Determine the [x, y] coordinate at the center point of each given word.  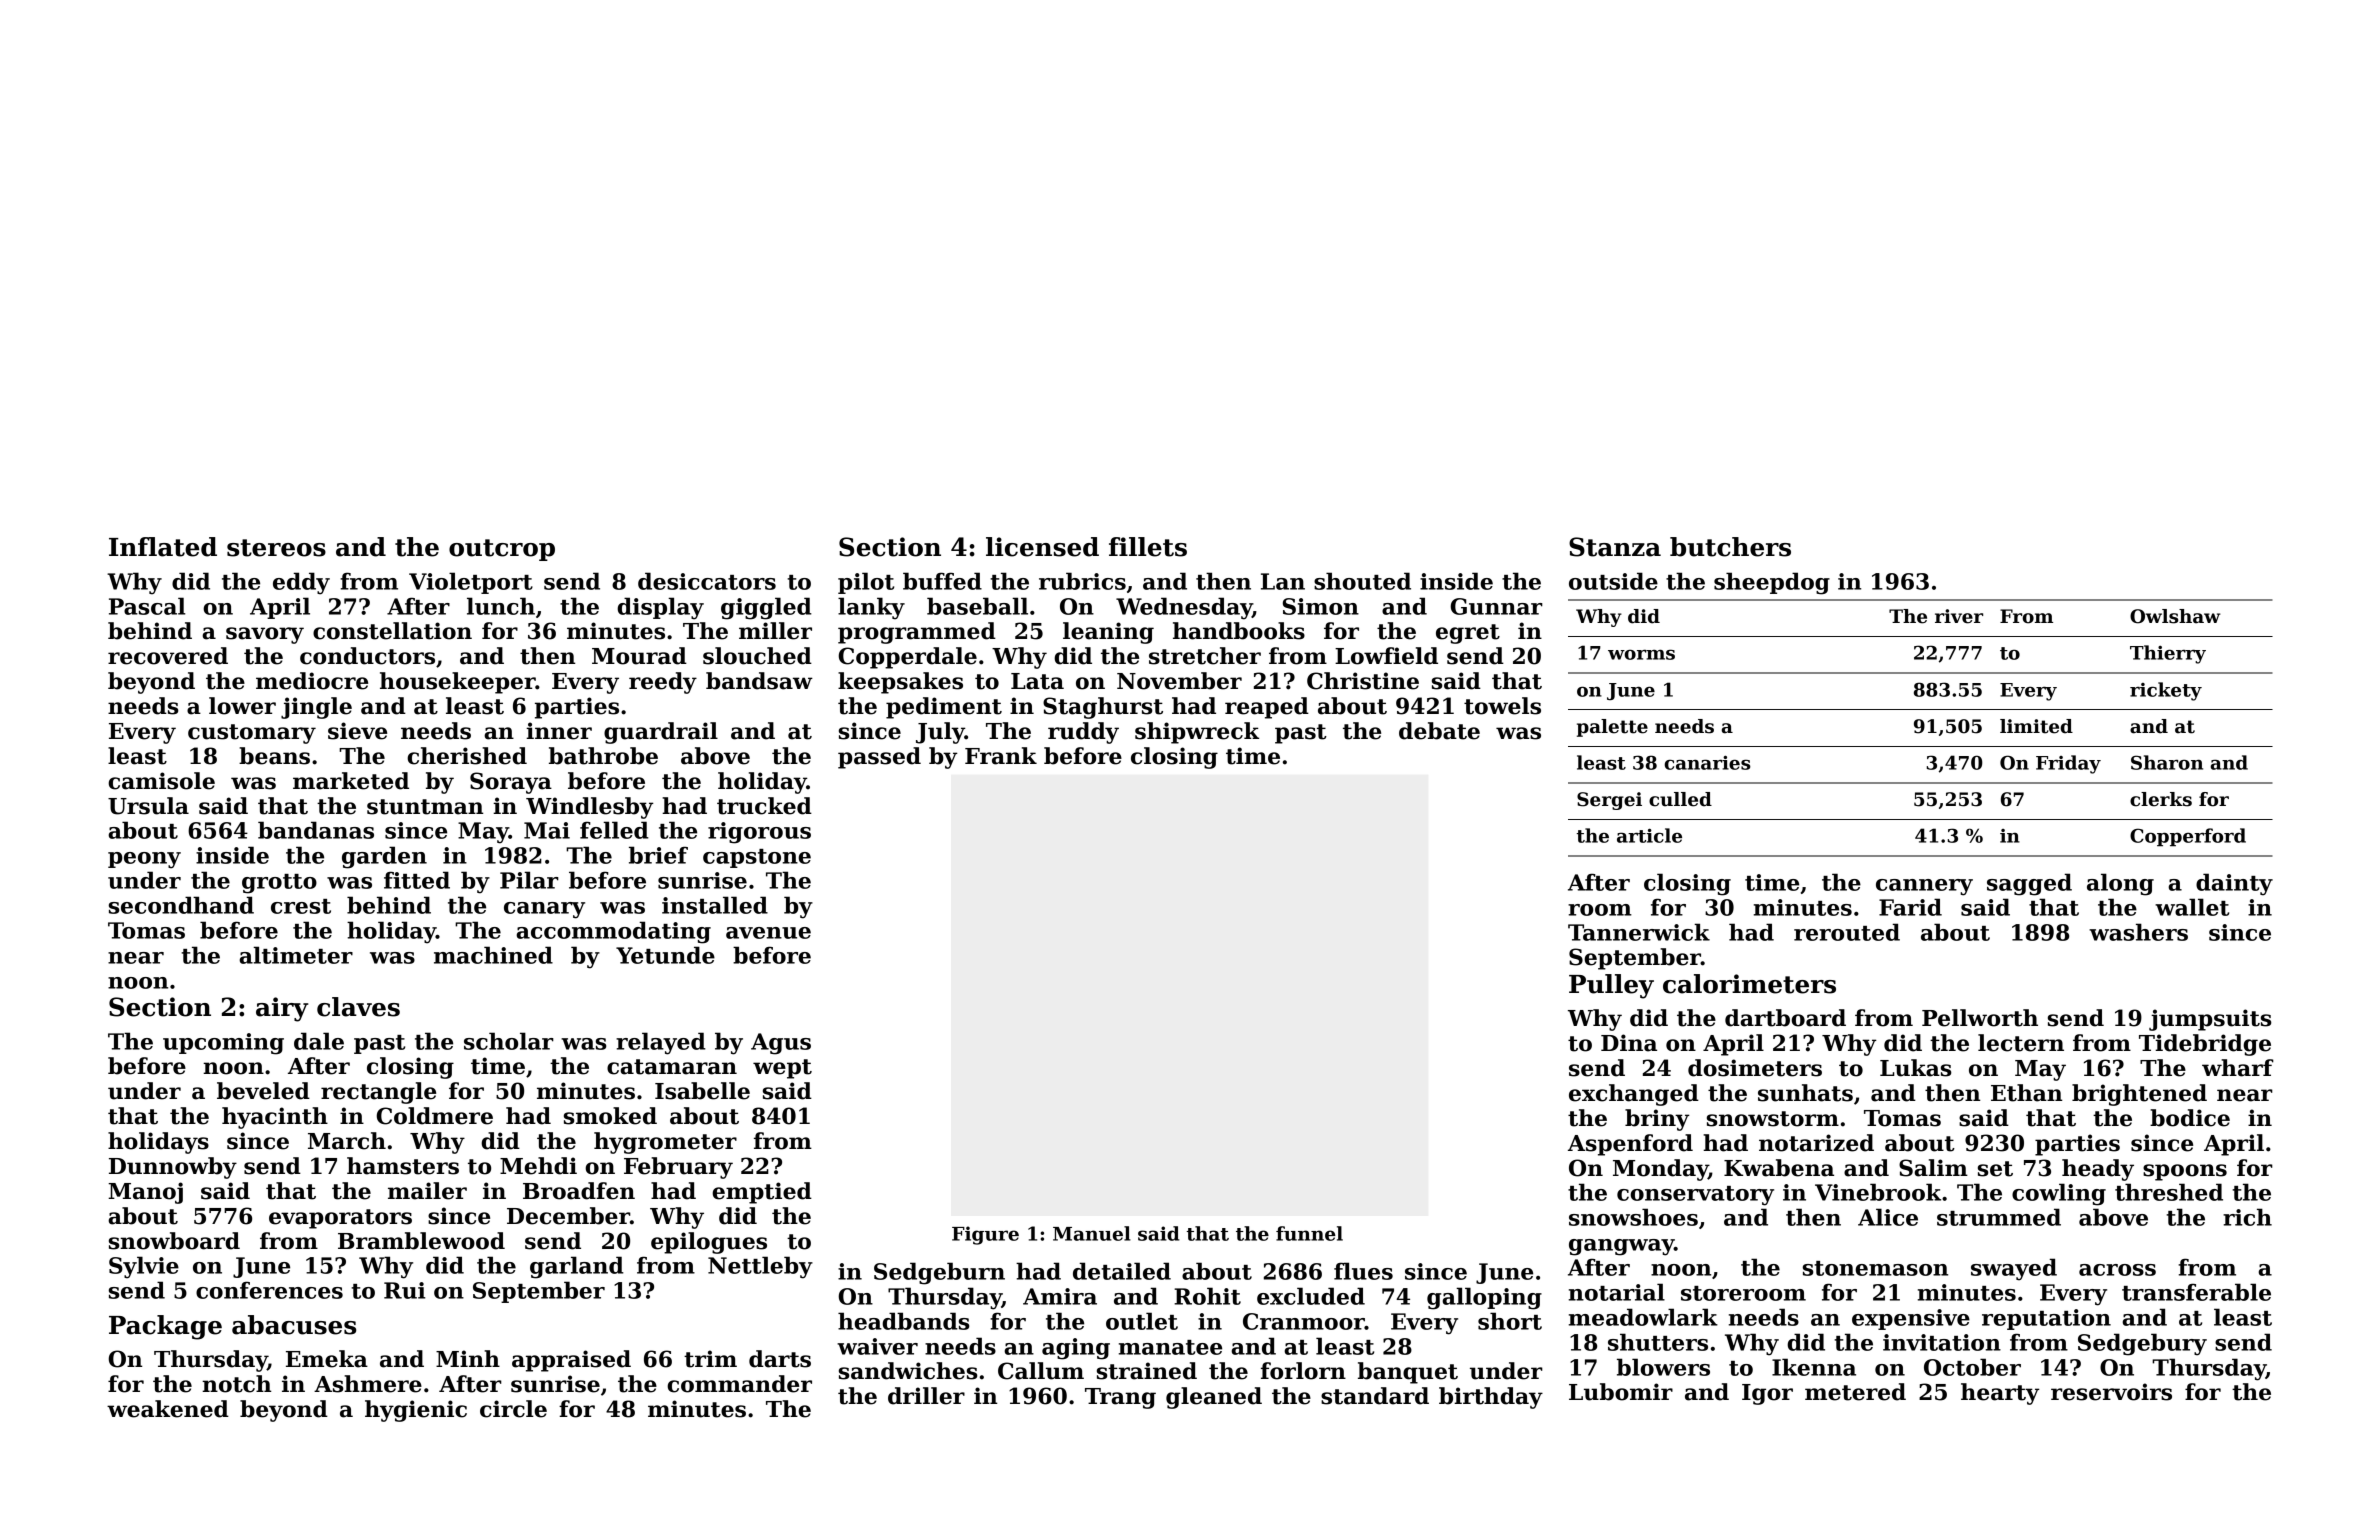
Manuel [1092, 1233]
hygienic [416, 1411]
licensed [1042, 547]
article [1649, 835]
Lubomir [1621, 1392]
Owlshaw [2175, 616]
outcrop [502, 550]
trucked [764, 806]
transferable [2196, 1292]
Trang [1120, 1398]
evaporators [340, 1219]
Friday [2068, 764]
